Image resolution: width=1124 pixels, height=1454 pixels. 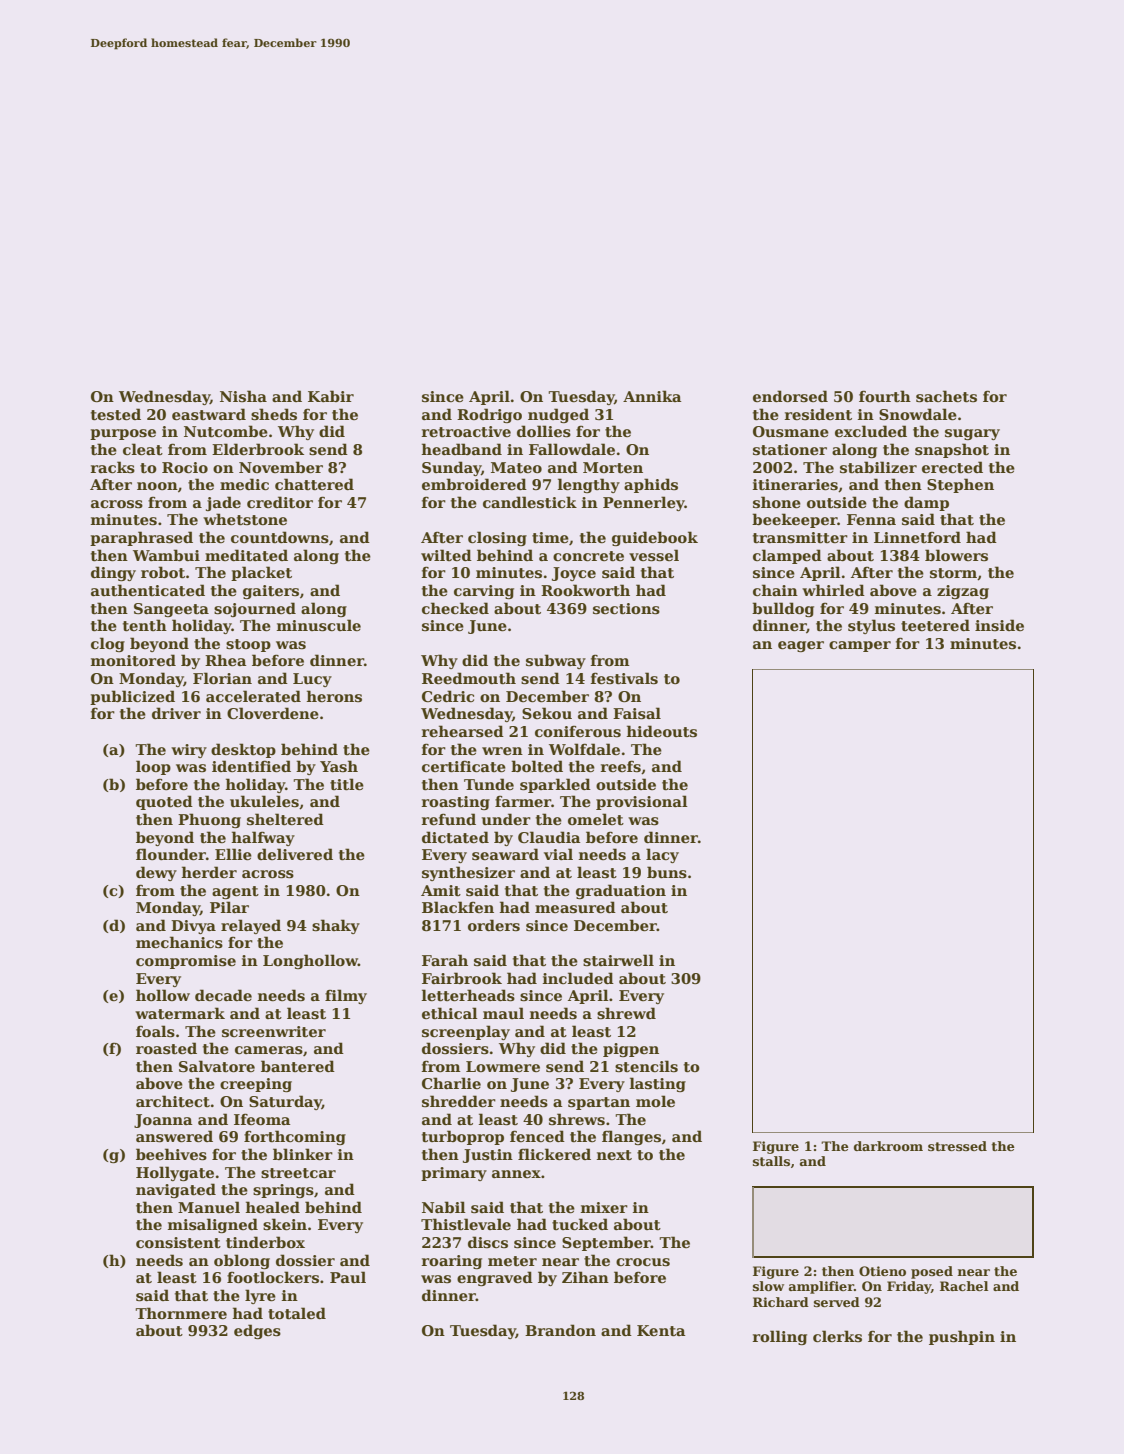 What do you see at coordinates (662, 855) in the page?
I see `lacy` at bounding box center [662, 855].
